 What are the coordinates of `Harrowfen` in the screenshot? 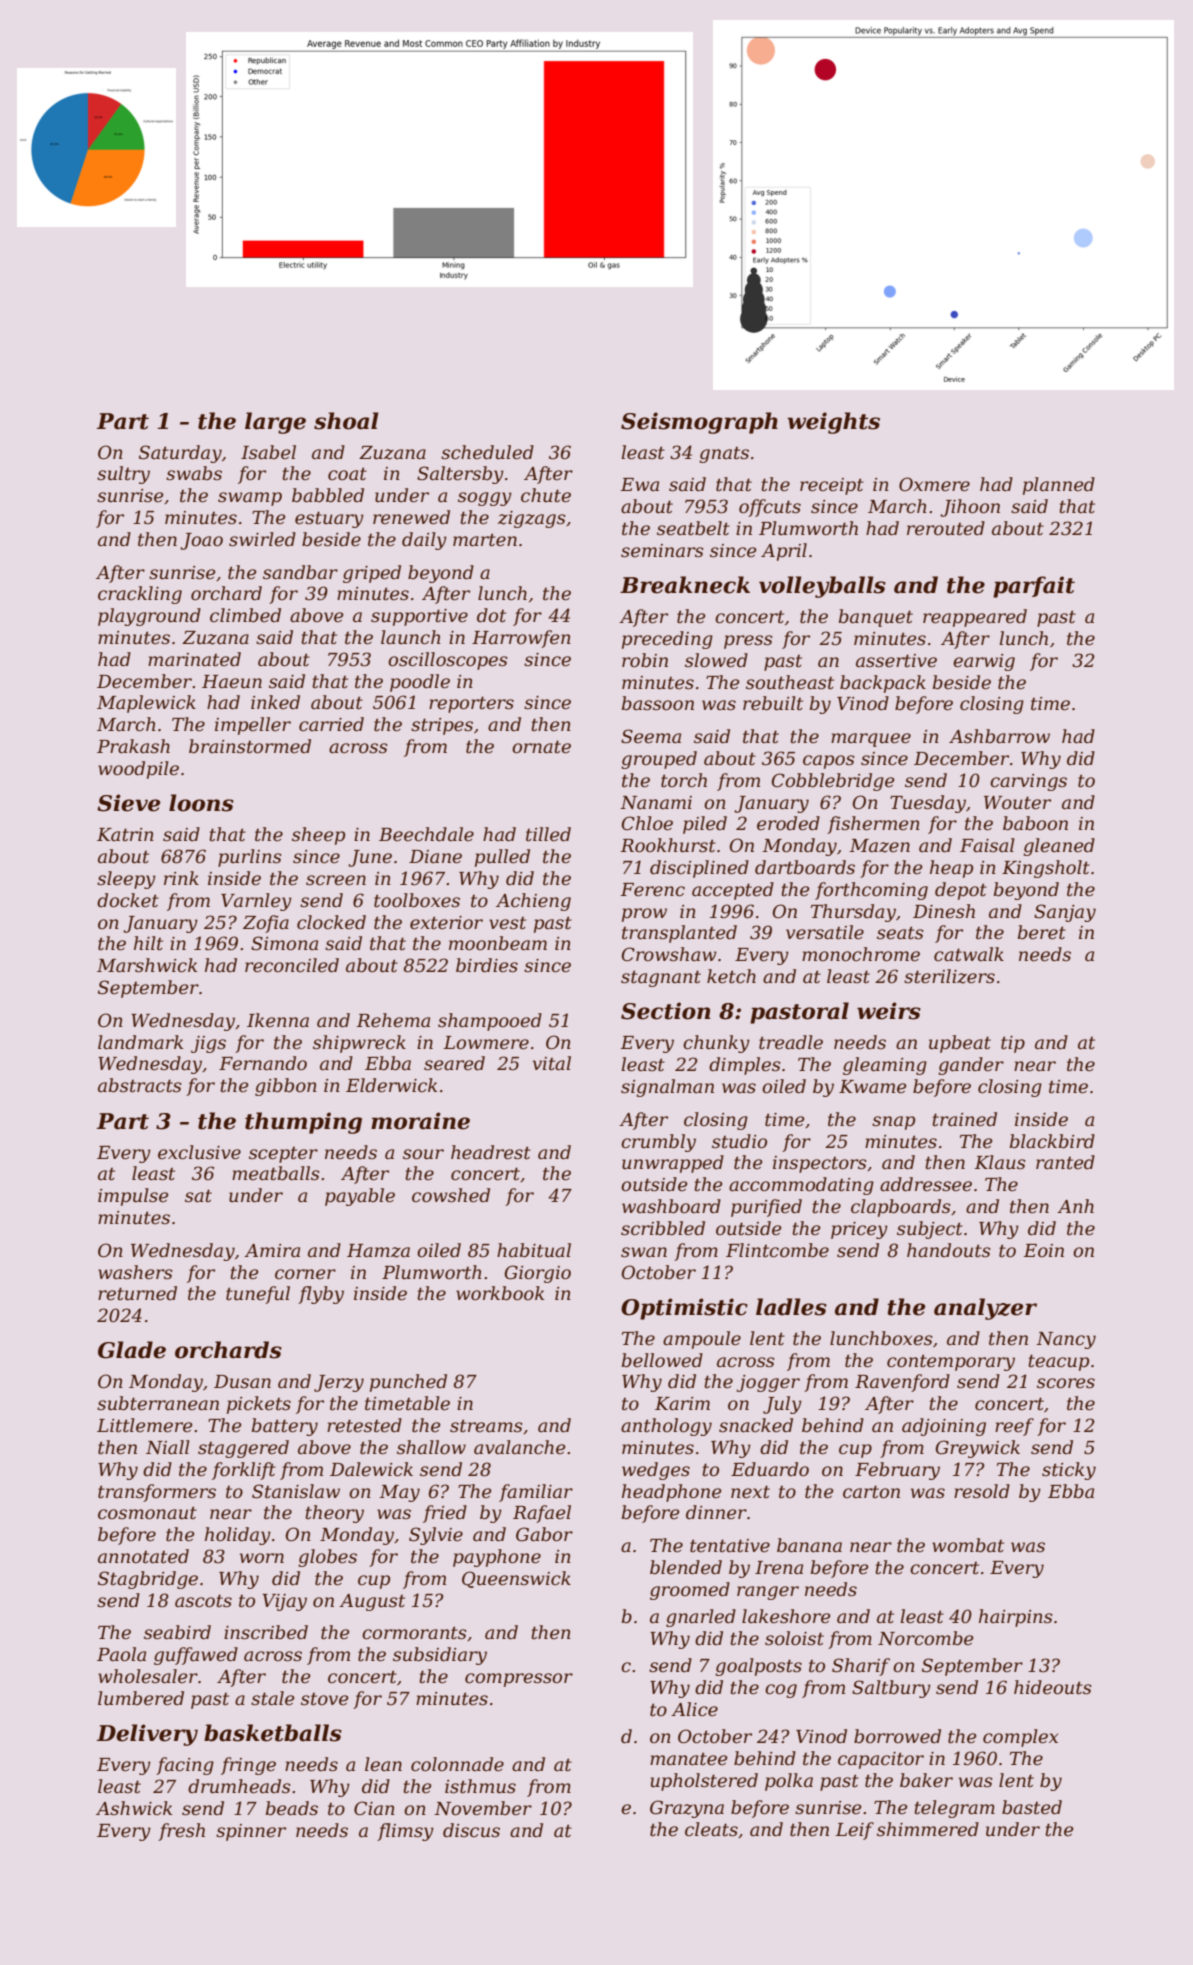 It's located at (521, 639).
